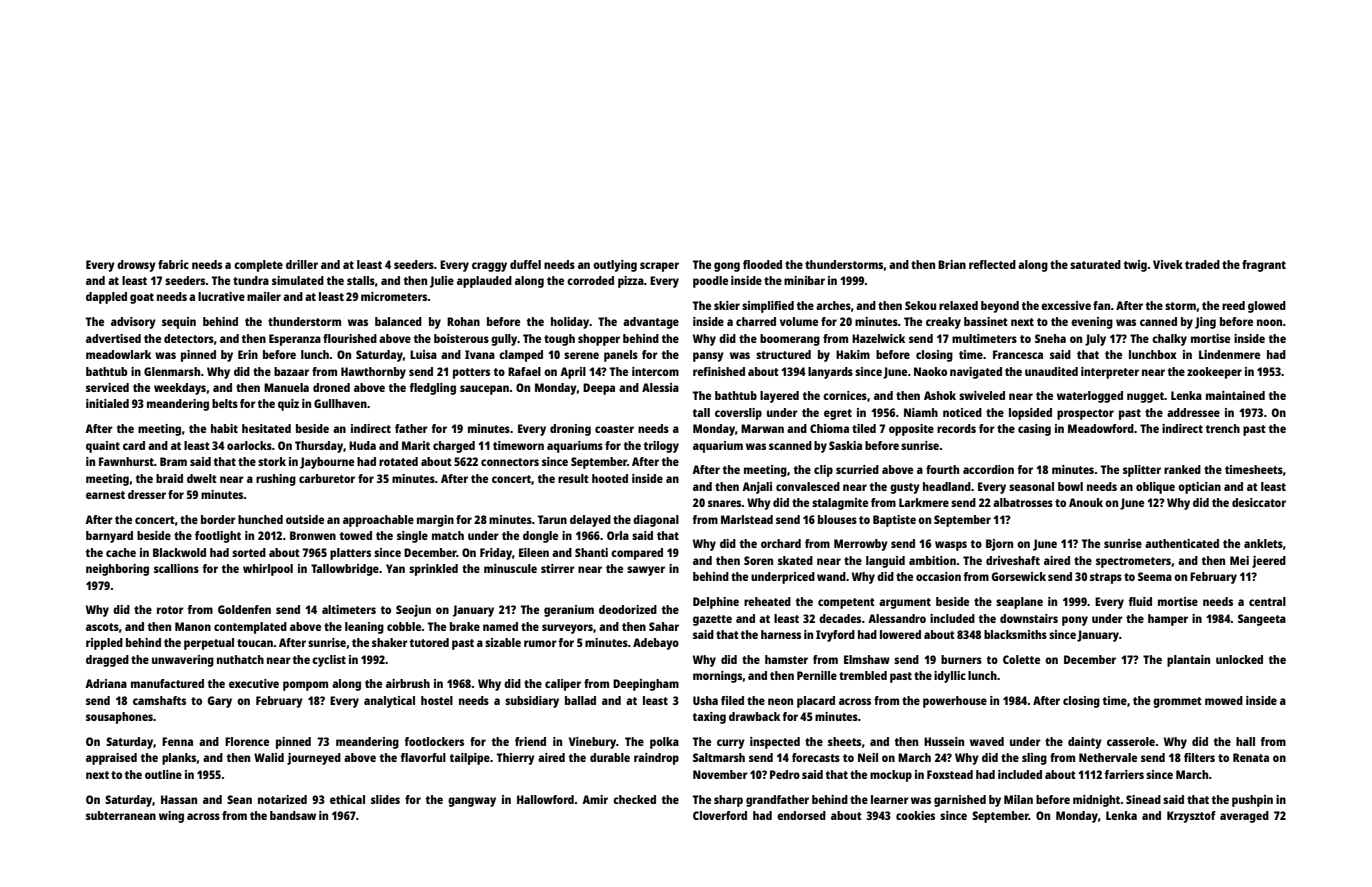 The width and height of the page is (1372, 887). Describe the element at coordinates (254, 683) in the page. I see `executive` at that location.
